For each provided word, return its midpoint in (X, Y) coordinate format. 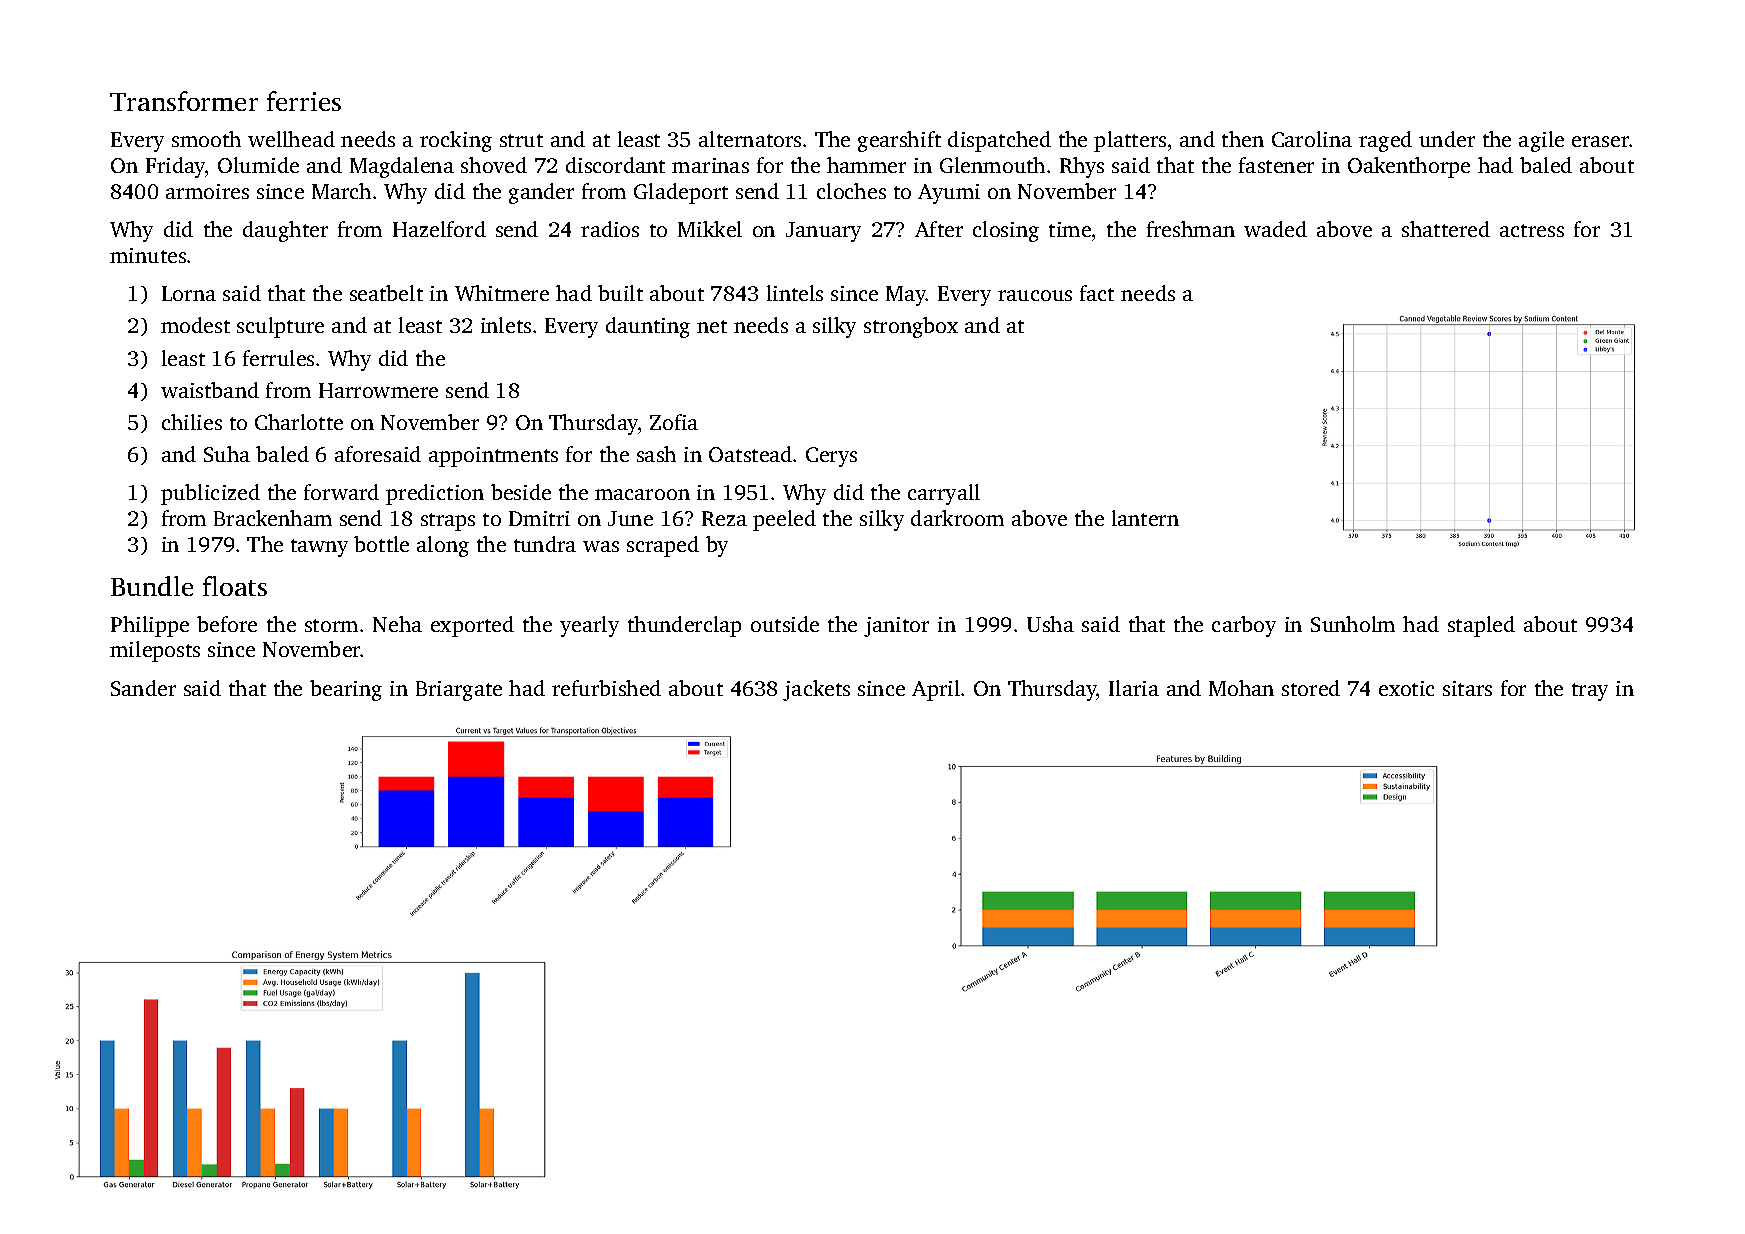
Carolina (1312, 139)
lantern (1145, 518)
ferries (304, 101)
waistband (210, 390)
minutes (148, 255)
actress (1532, 230)
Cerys (831, 457)
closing (1006, 231)
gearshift (899, 141)
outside (785, 624)
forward (341, 492)
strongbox (911, 327)
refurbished (606, 688)
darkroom (957, 518)
